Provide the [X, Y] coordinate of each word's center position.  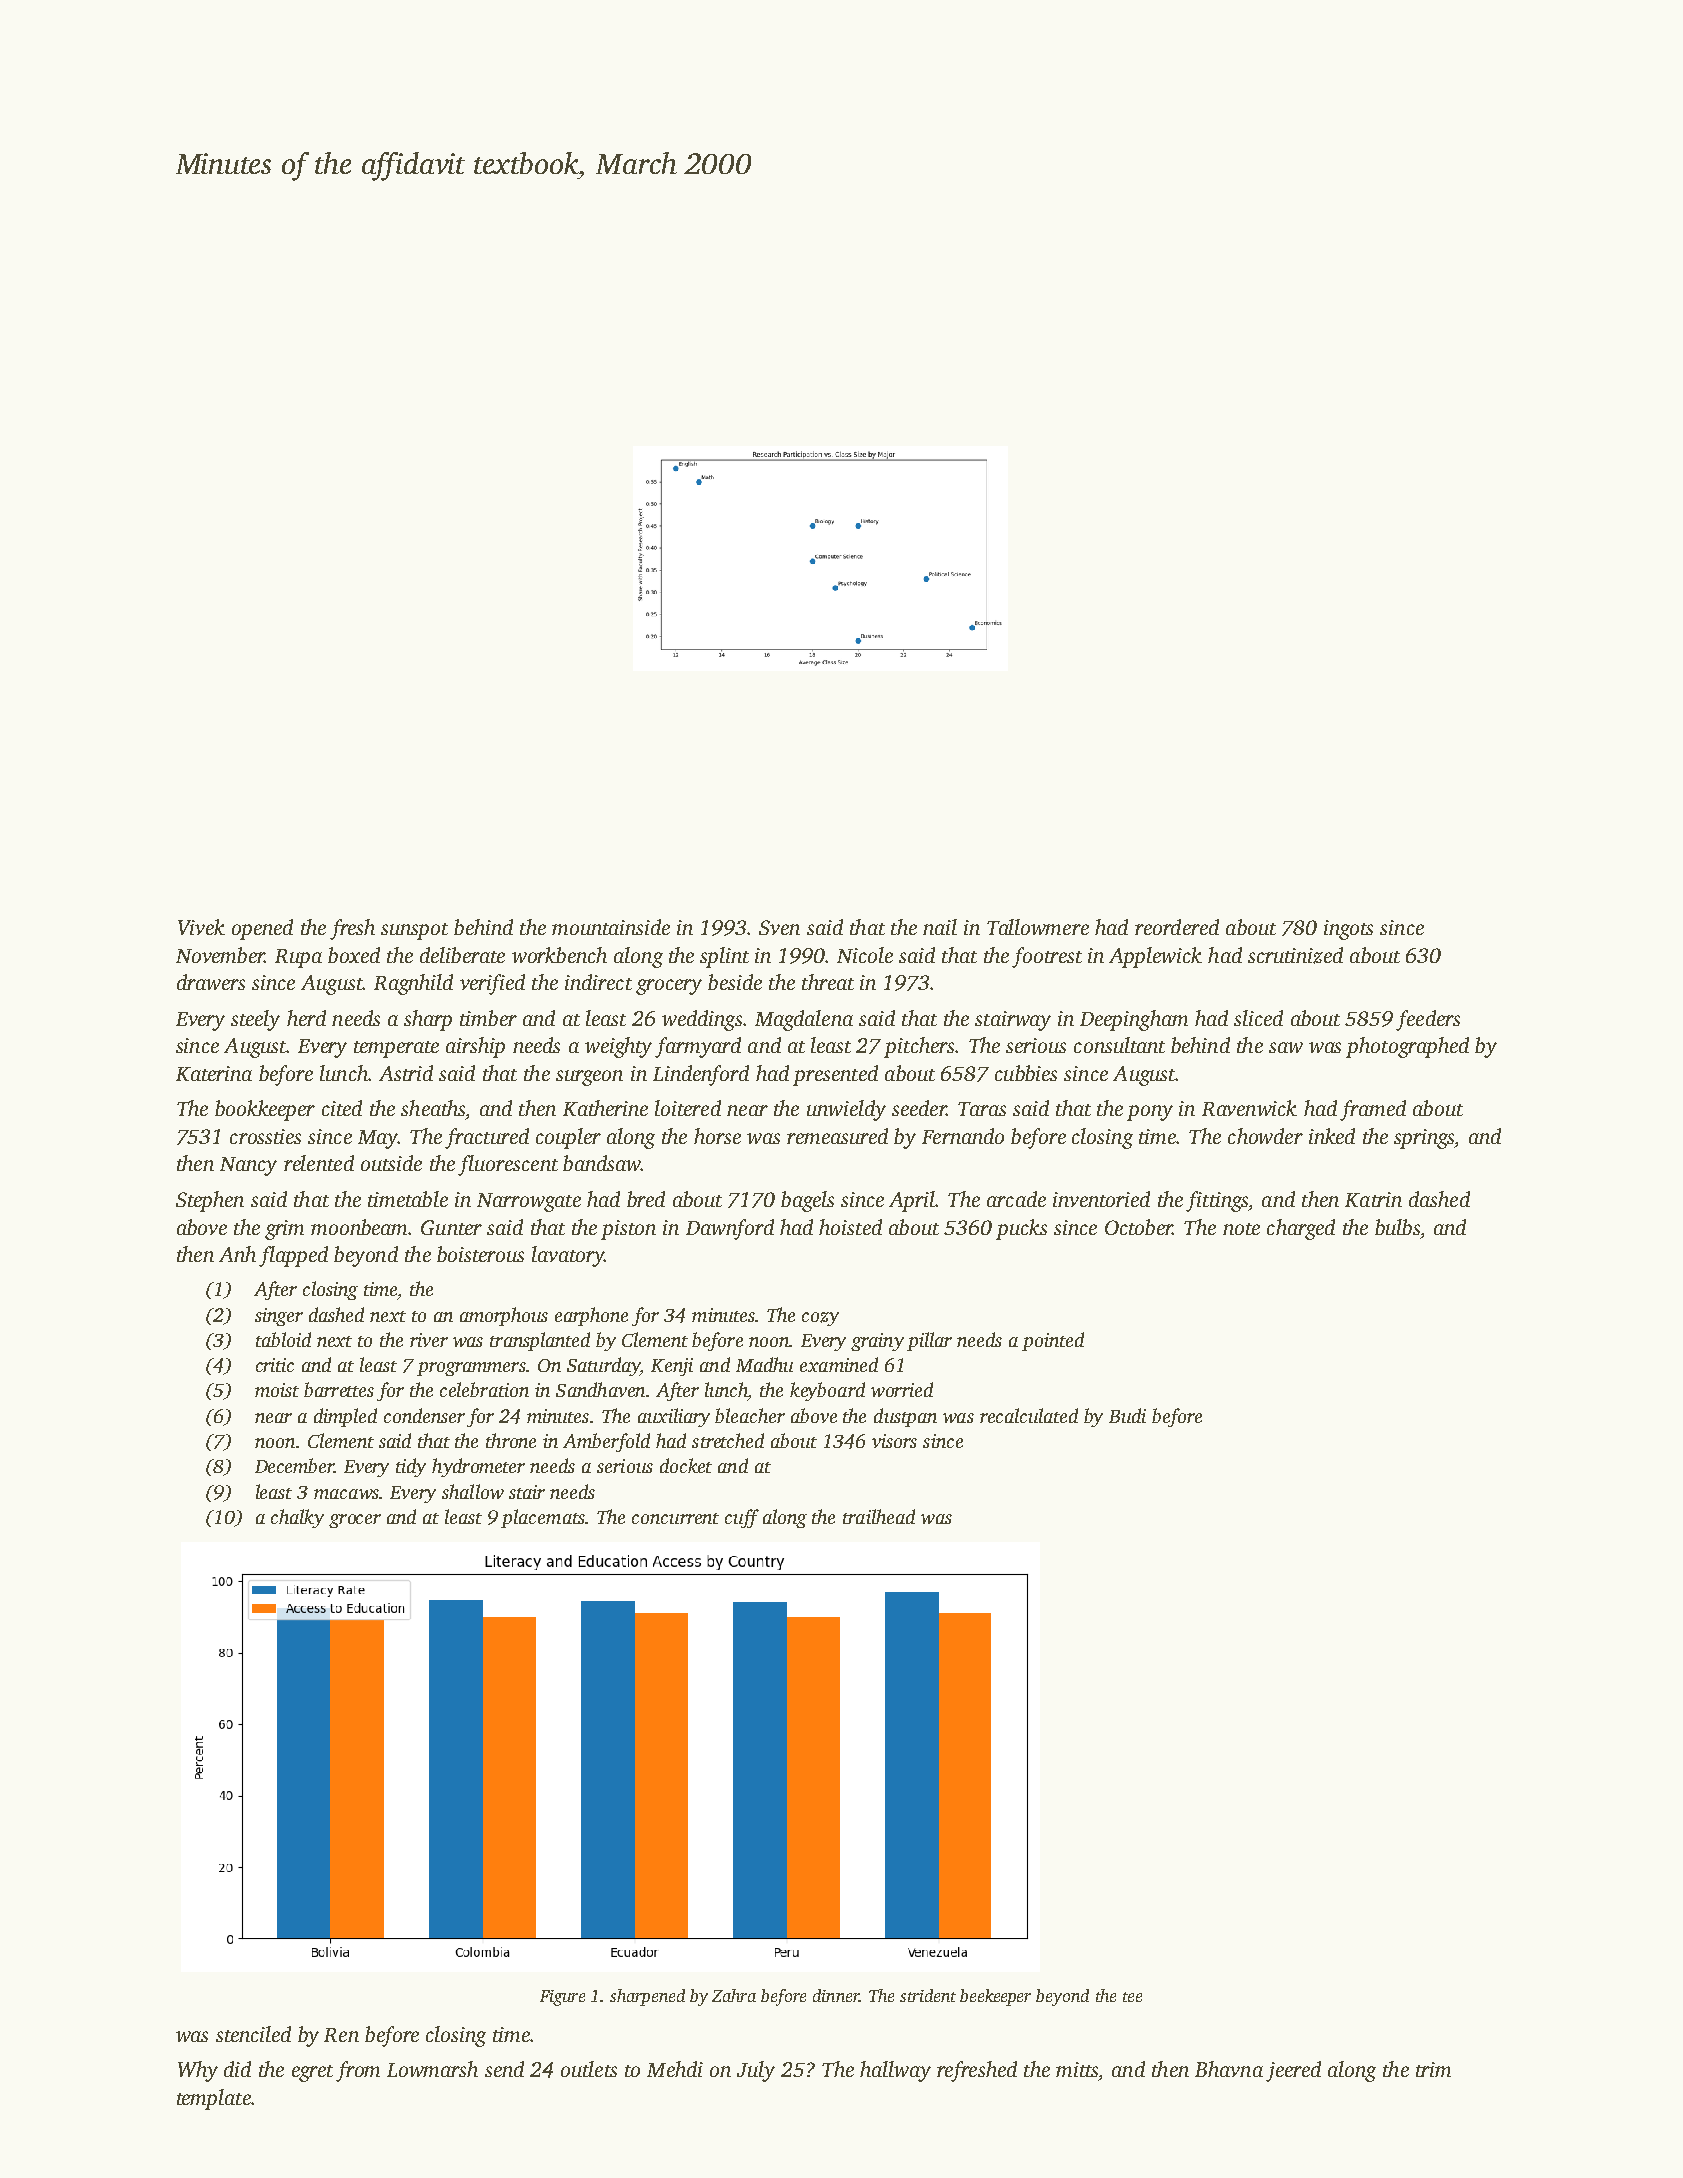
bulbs [1397, 1227]
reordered [1177, 927]
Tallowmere [1038, 927]
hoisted [850, 1227]
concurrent [675, 1518]
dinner [836, 1995]
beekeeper [995, 1997]
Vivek [201, 927]
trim [1433, 2069]
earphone [591, 1316]
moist [277, 1390]
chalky [297, 1518]
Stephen [210, 1201]
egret [312, 2073]
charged [1301, 1229]
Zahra [734, 1995]
